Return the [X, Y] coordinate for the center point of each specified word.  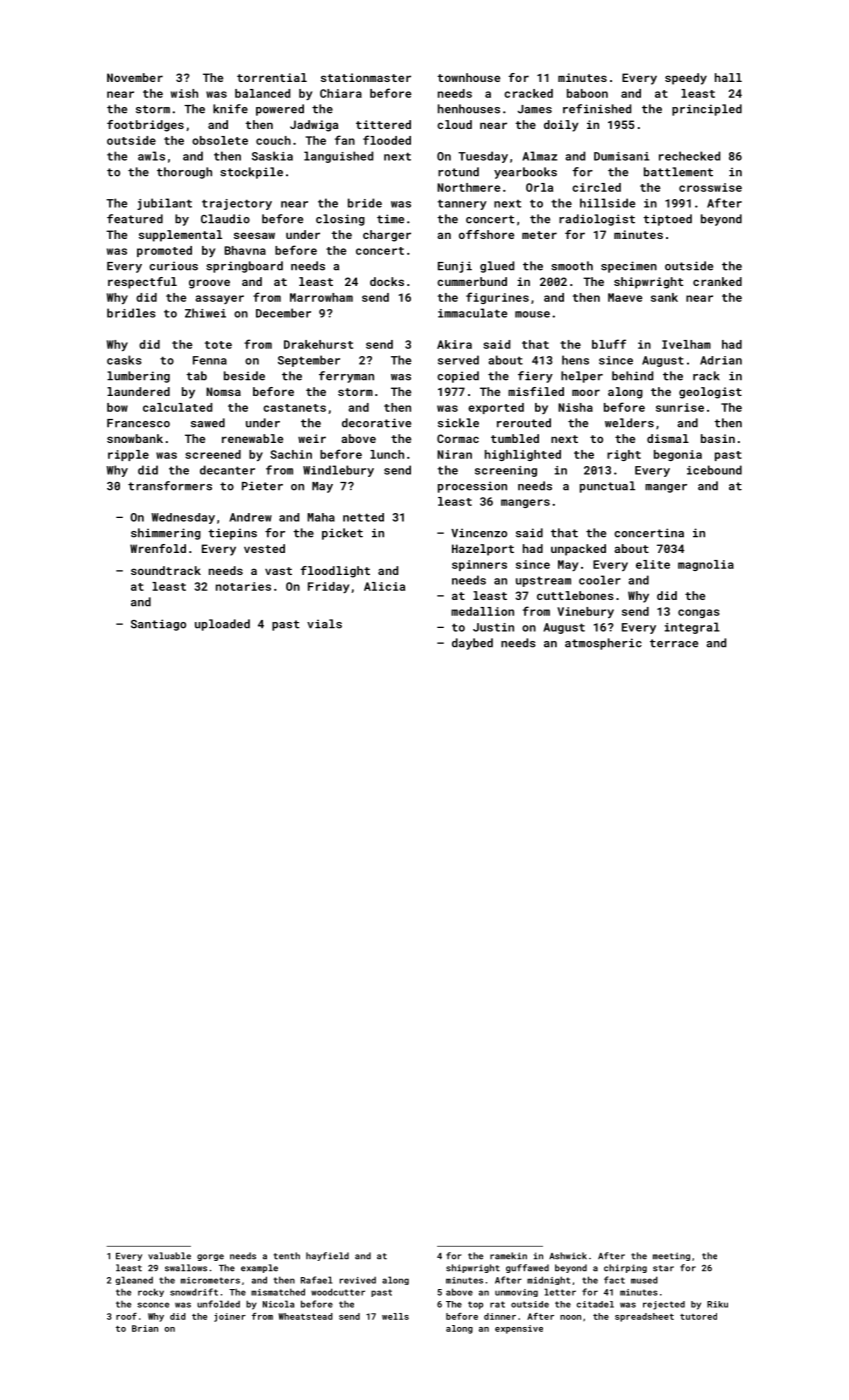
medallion [482, 611]
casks [124, 360]
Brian [145, 1328]
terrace [674, 643]
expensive [519, 1329]
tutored [698, 1316]
